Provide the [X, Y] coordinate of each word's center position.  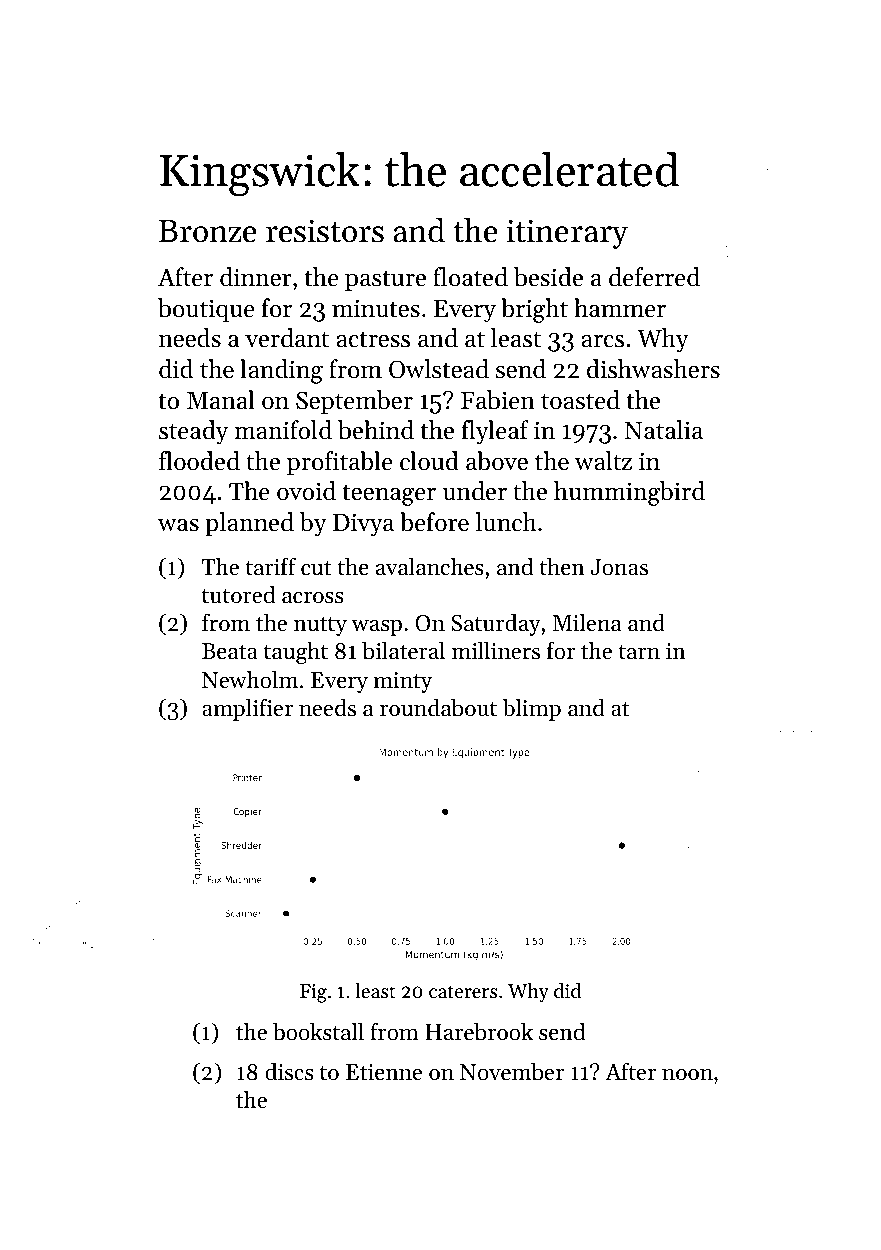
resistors [325, 231]
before [434, 522]
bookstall [318, 1031]
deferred [654, 277]
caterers [463, 992]
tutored [239, 595]
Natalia [664, 430]
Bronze [208, 231]
